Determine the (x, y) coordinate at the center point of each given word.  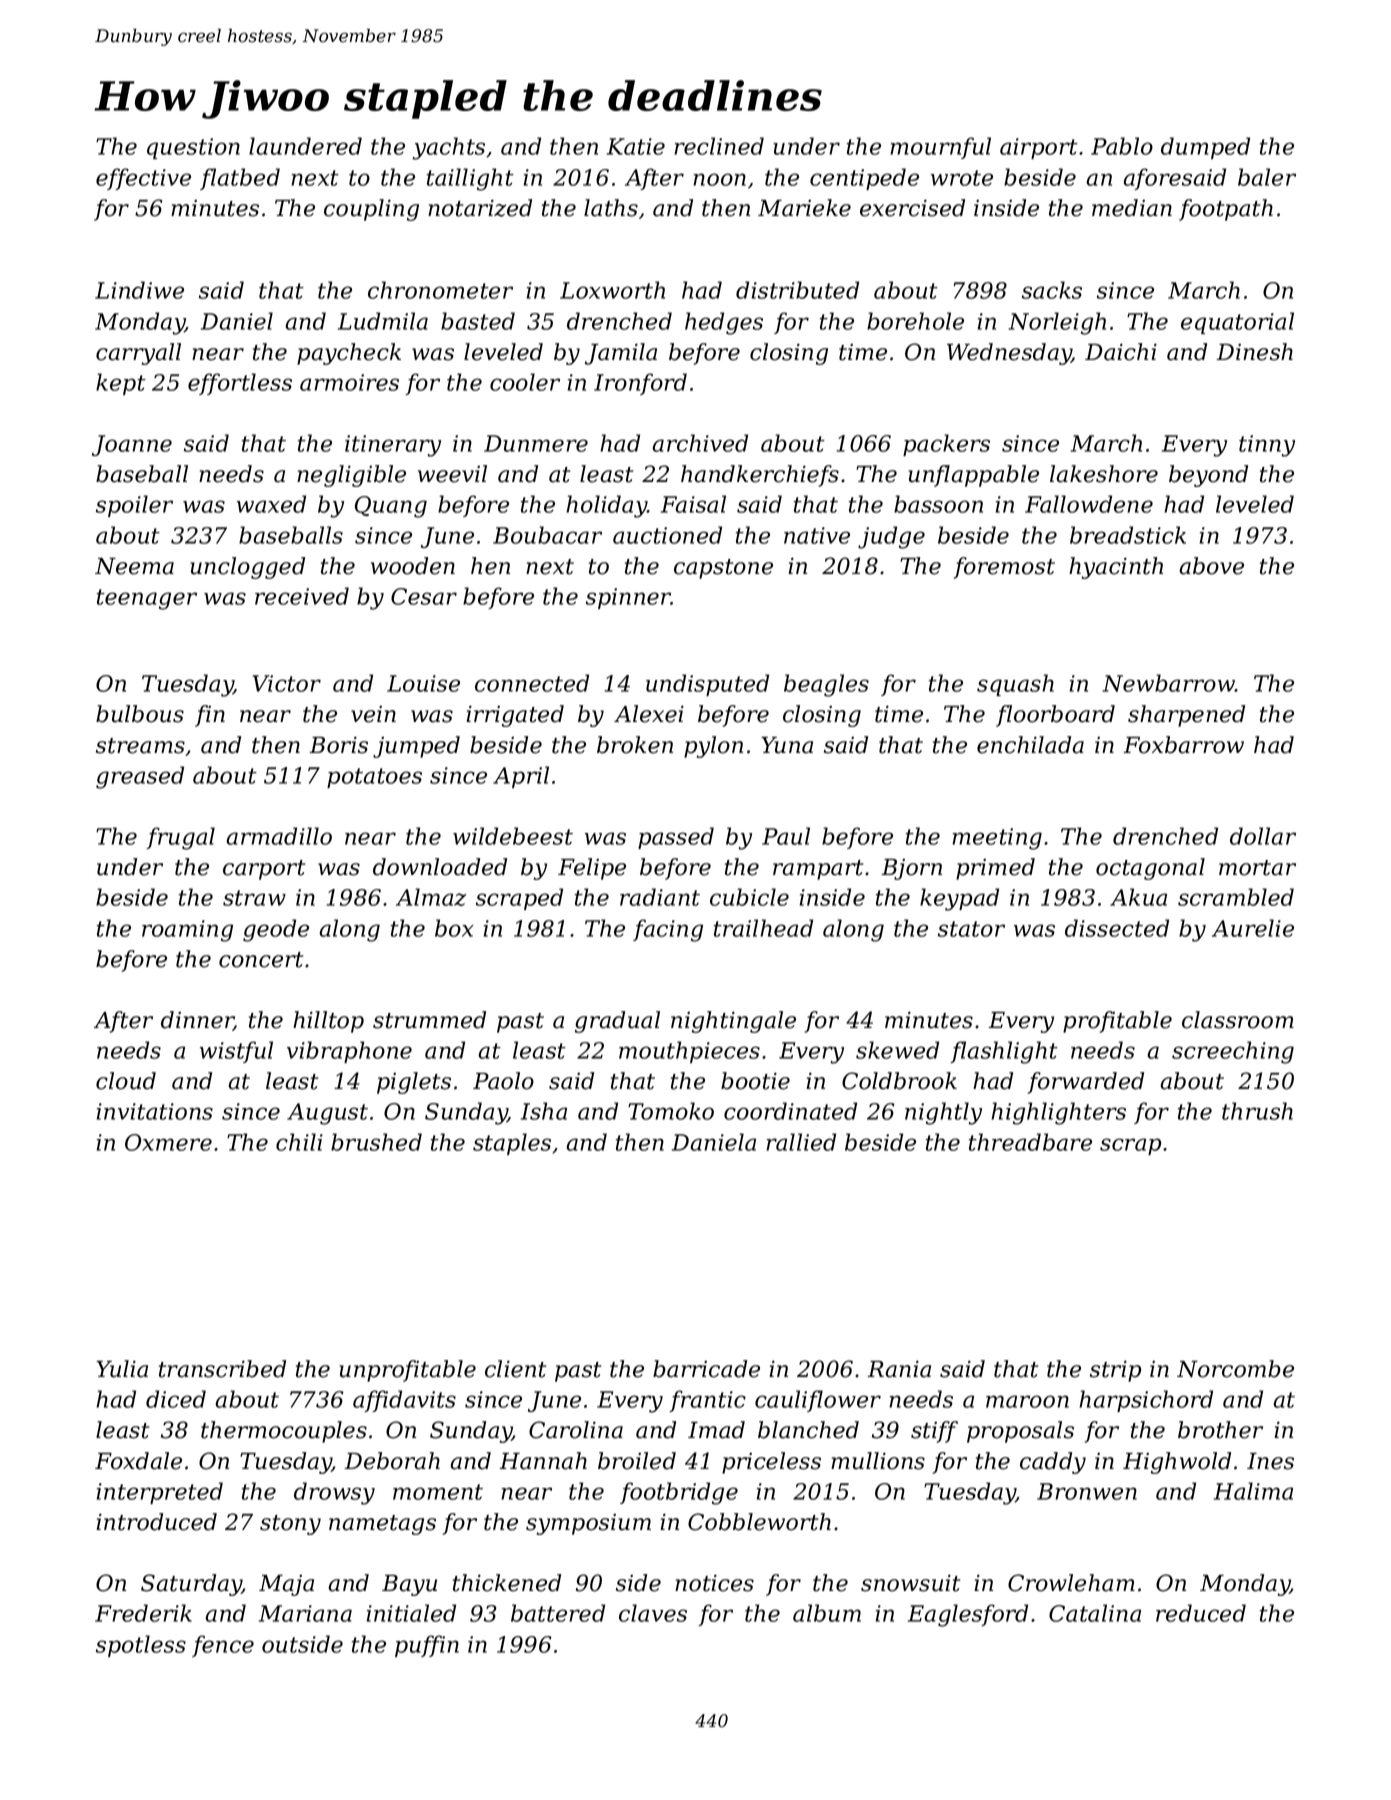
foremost (1004, 568)
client (515, 1369)
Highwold (1177, 1463)
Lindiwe (139, 290)
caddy (1053, 1463)
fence (223, 1646)
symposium (588, 1524)
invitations (155, 1111)
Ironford (640, 384)
